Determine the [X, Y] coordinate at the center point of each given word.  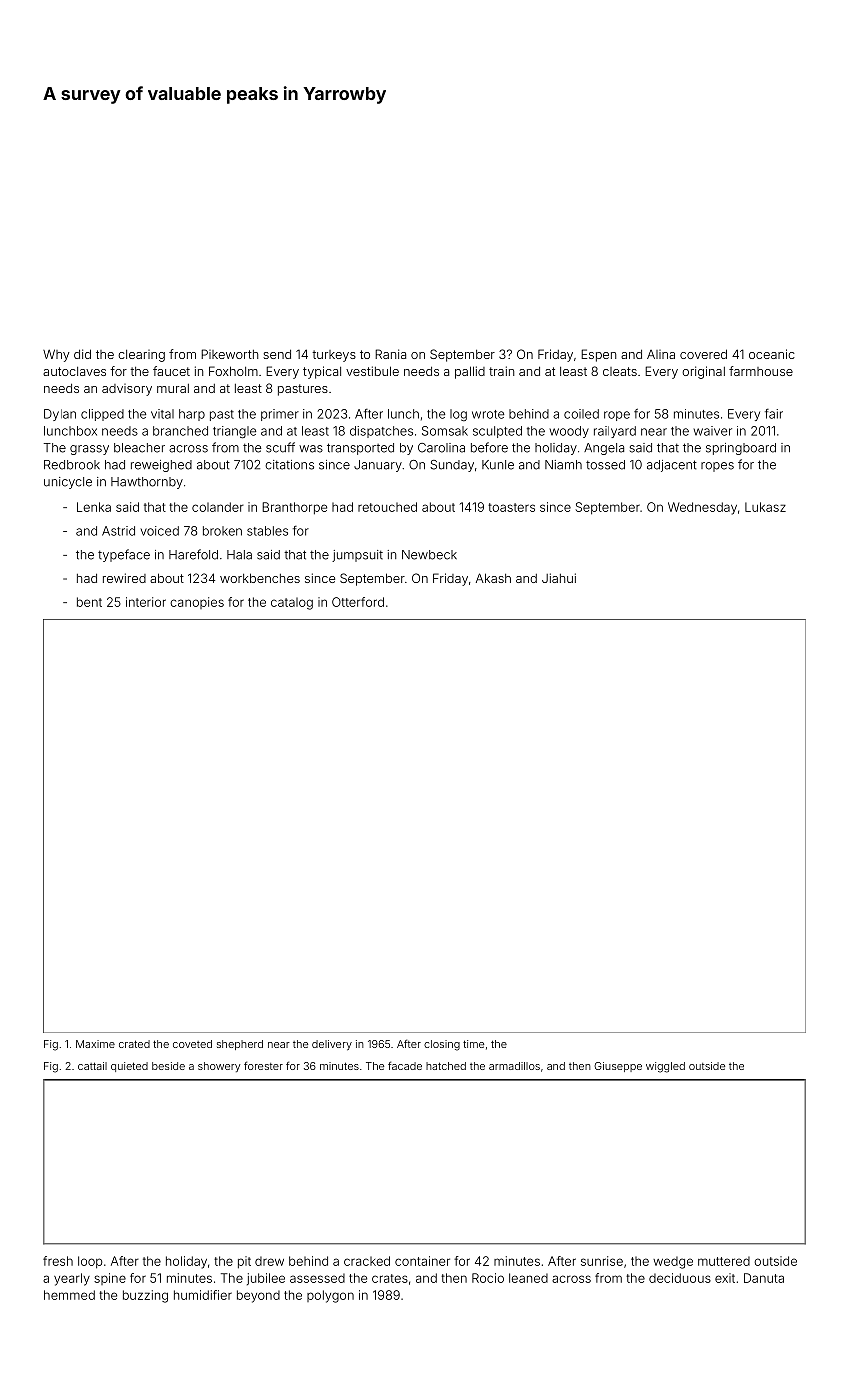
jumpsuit [357, 556]
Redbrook [72, 465]
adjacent [672, 466]
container [422, 1261]
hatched [446, 1066]
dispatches [381, 432]
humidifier [203, 1295]
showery [219, 1067]
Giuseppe [618, 1067]
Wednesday [702, 508]
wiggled [665, 1067]
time [473, 1044]
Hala [239, 555]
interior [146, 602]
